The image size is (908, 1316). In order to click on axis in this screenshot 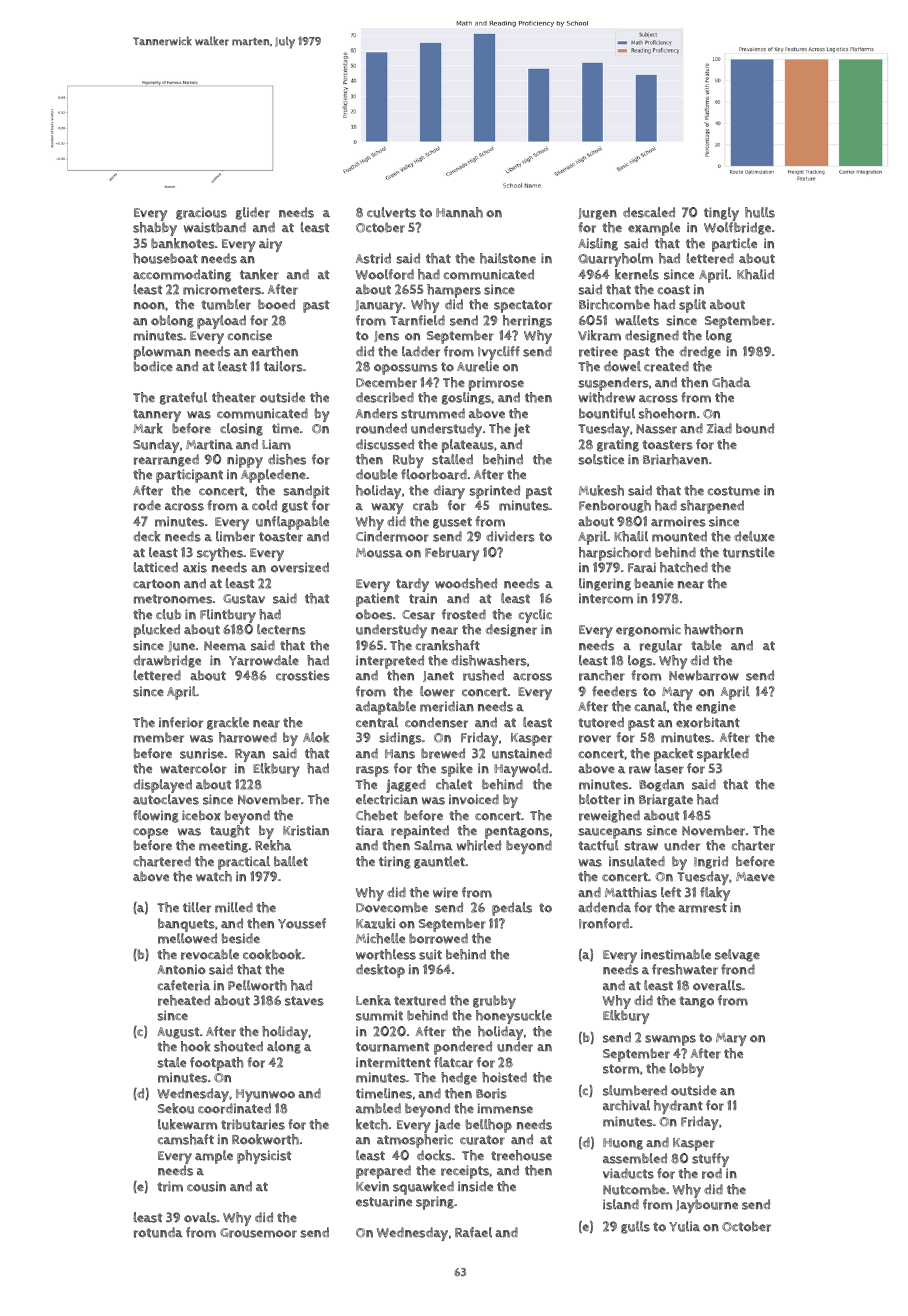, I will do `click(195, 567)`.
